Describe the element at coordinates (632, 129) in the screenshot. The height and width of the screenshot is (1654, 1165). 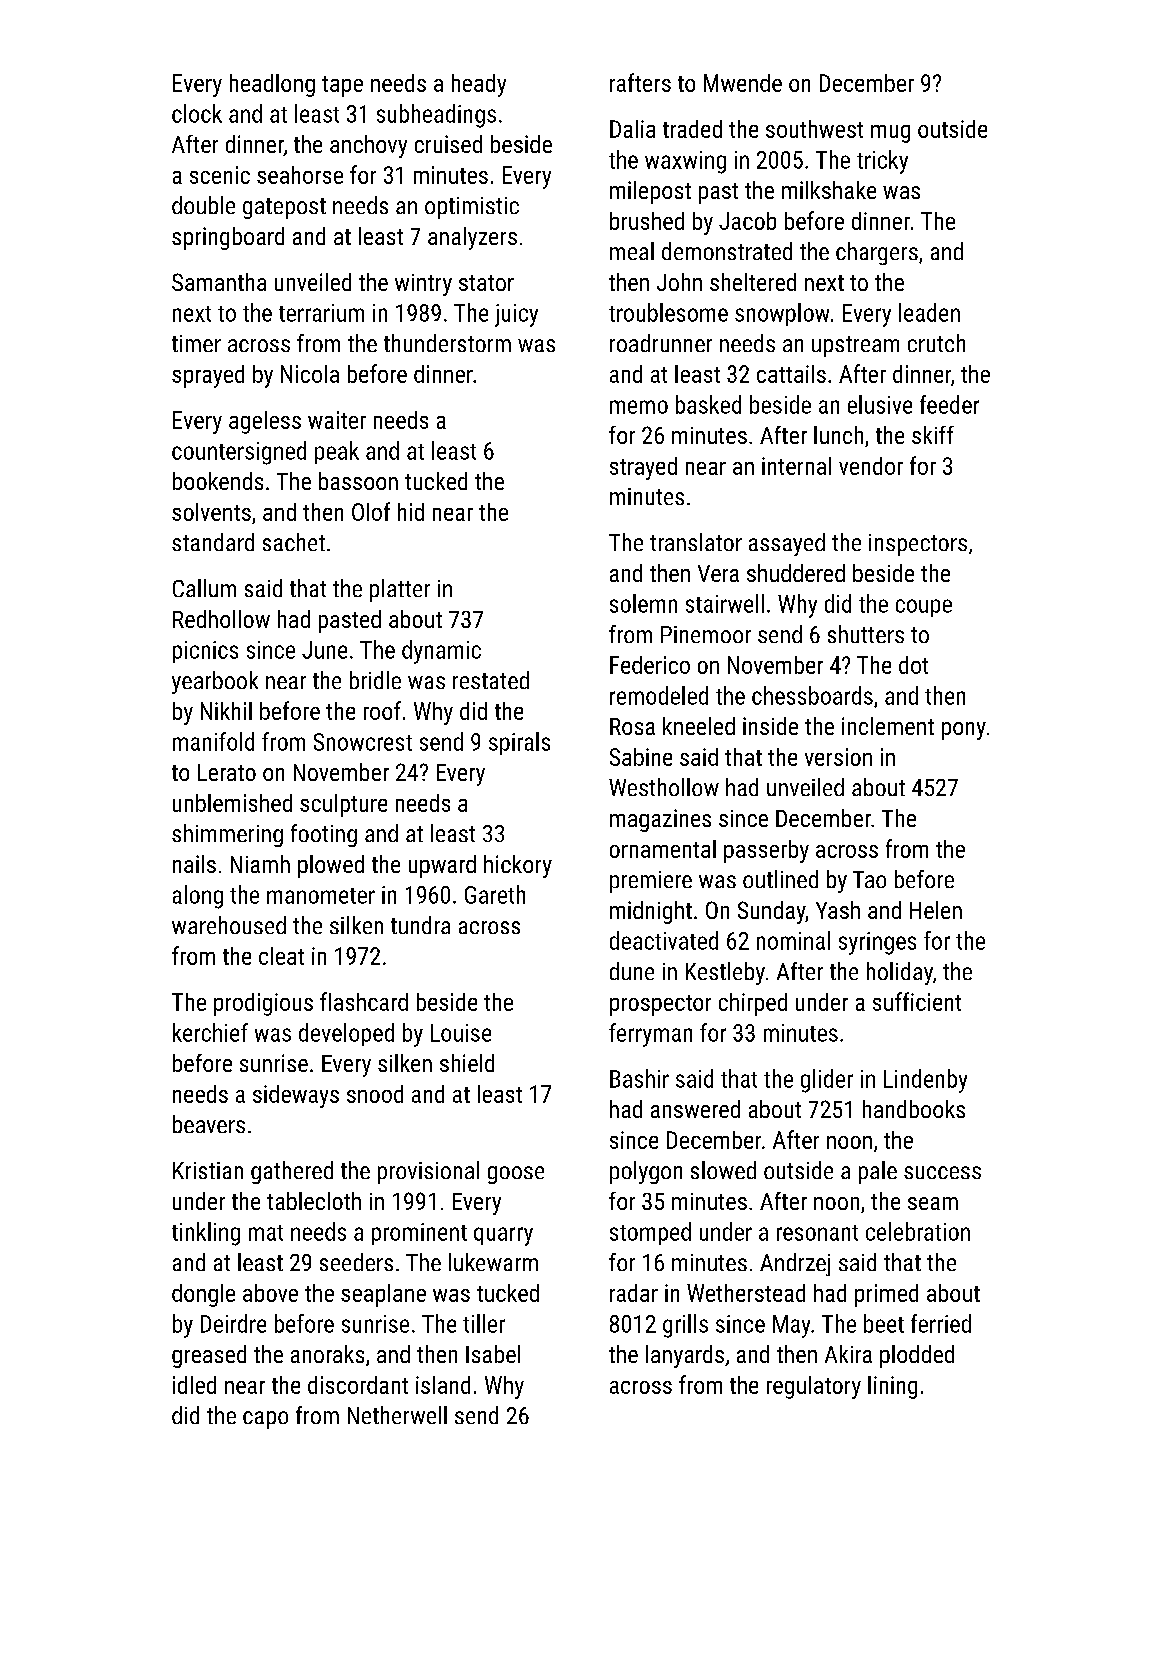
I see `Dalia` at that location.
